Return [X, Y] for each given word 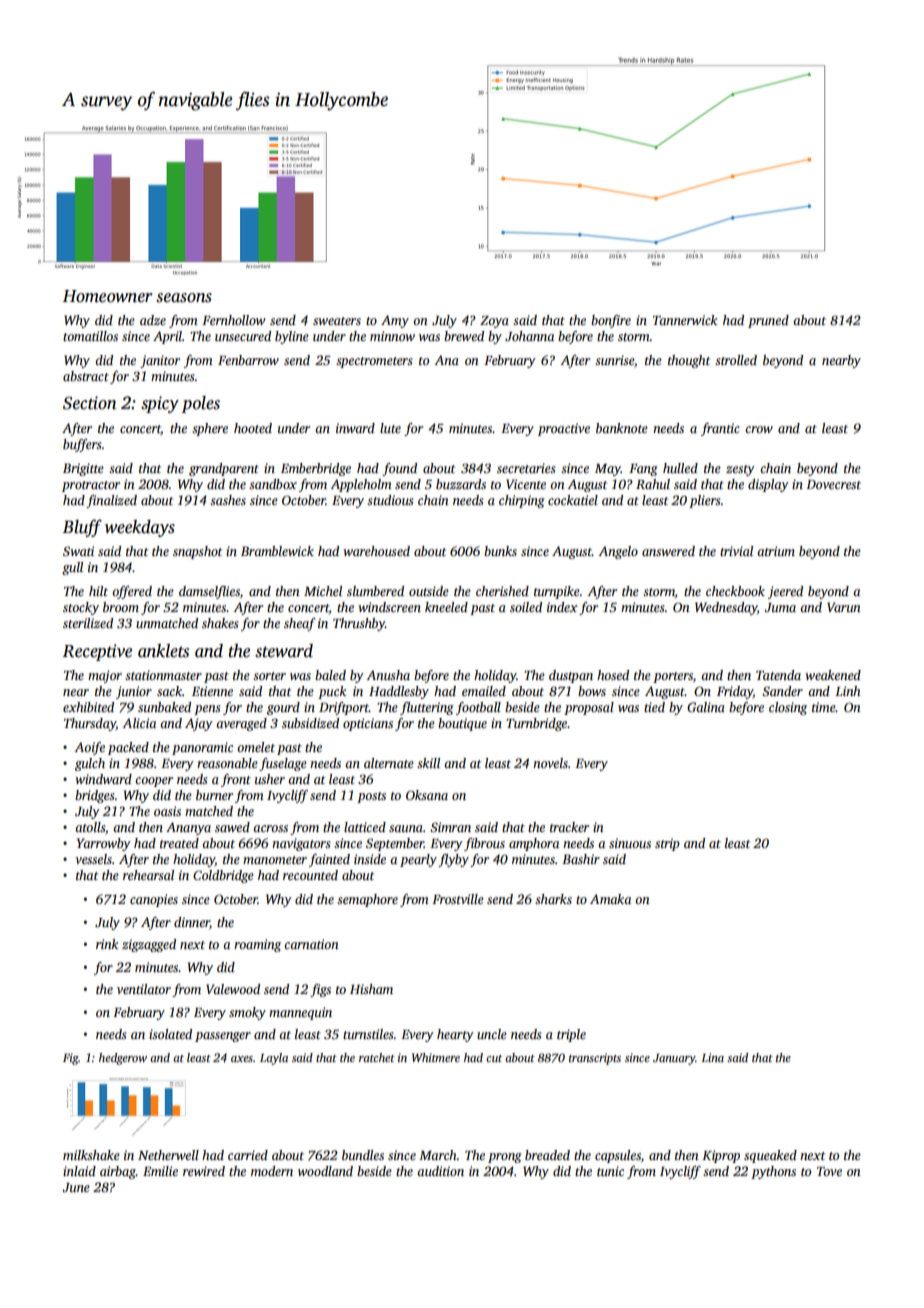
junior [134, 692]
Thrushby [359, 624]
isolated [170, 1034]
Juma [780, 607]
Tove [829, 1171]
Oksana [427, 795]
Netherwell [168, 1155]
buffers [82, 445]
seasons [184, 298]
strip [667, 844]
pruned [768, 321]
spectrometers [374, 362]
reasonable [227, 763]
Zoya [494, 322]
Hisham [371, 989]
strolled [736, 360]
